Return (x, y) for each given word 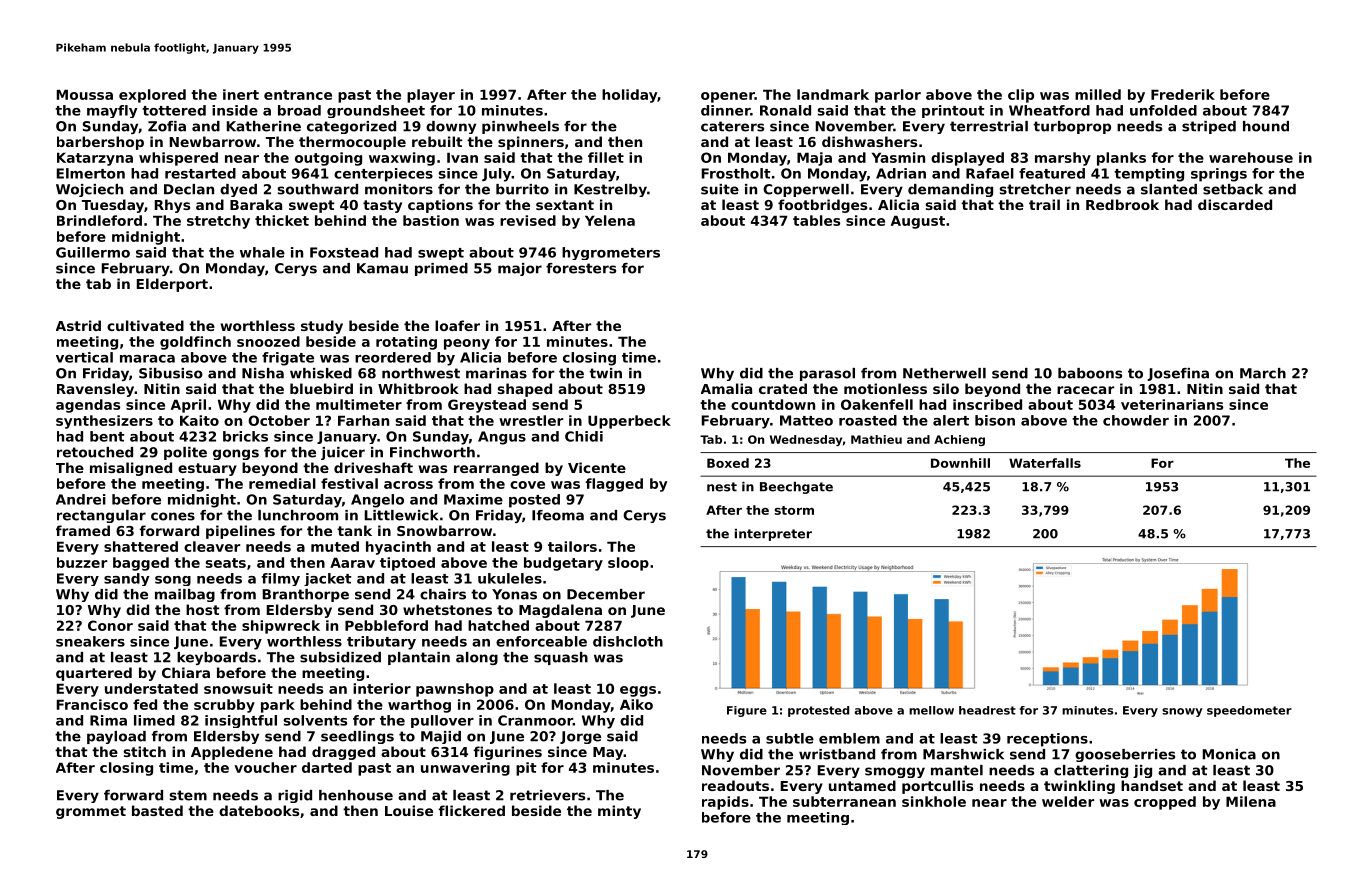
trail (1044, 204)
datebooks (259, 810)
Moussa (85, 94)
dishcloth (628, 641)
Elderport (172, 285)
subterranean (844, 801)
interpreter (773, 535)
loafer (457, 325)
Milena (1251, 801)
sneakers (90, 641)
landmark (833, 94)
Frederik (1183, 94)
